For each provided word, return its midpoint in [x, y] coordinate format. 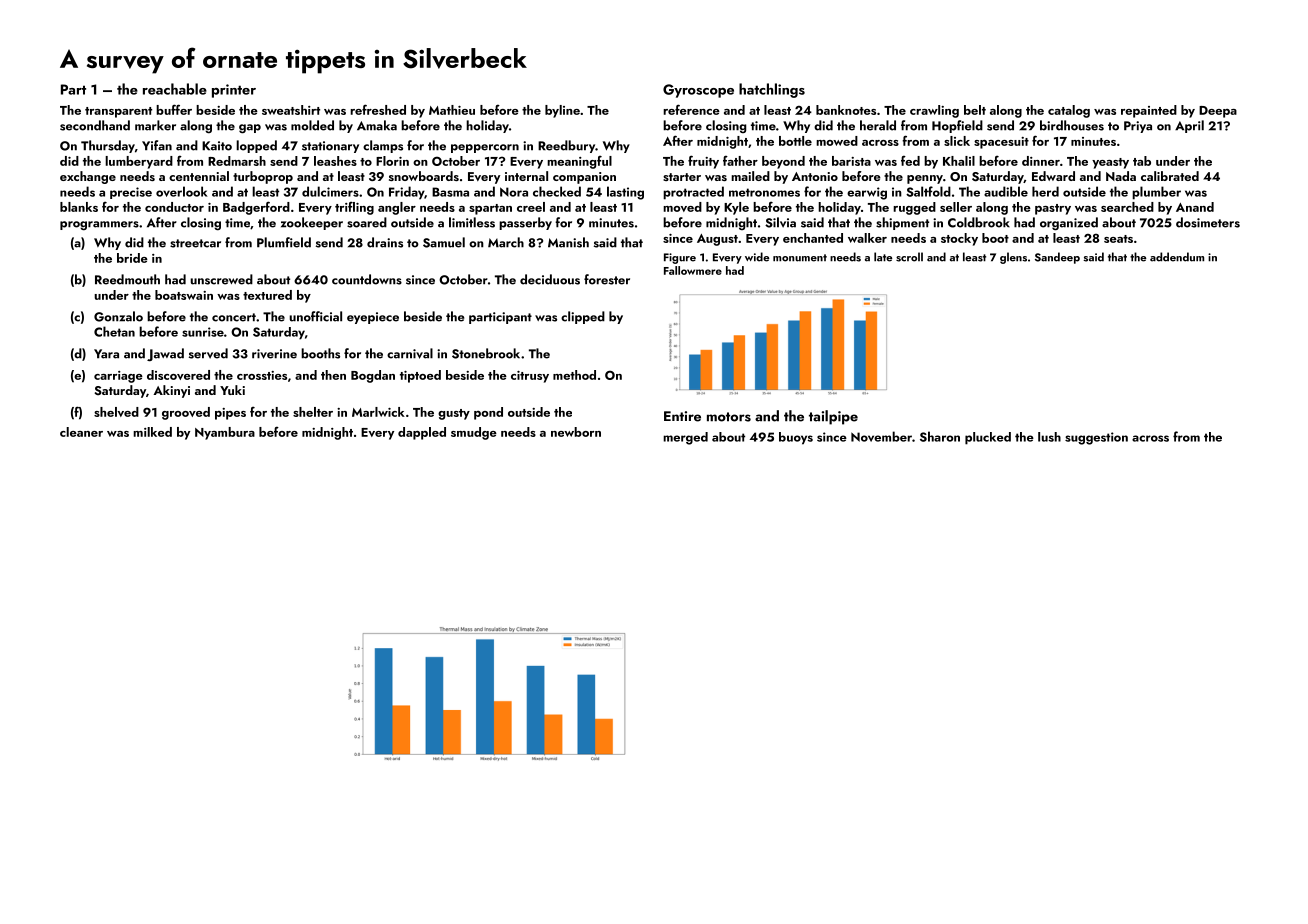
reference [691, 109]
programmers [99, 226]
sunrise [203, 332]
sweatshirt [291, 110]
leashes [335, 161]
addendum [1177, 257]
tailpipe [833, 417]
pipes [230, 414]
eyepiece [373, 318]
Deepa [1218, 112]
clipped [583, 317]
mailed [750, 176]
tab [1142, 161]
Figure [680, 258]
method [574, 375]
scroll [909, 257]
